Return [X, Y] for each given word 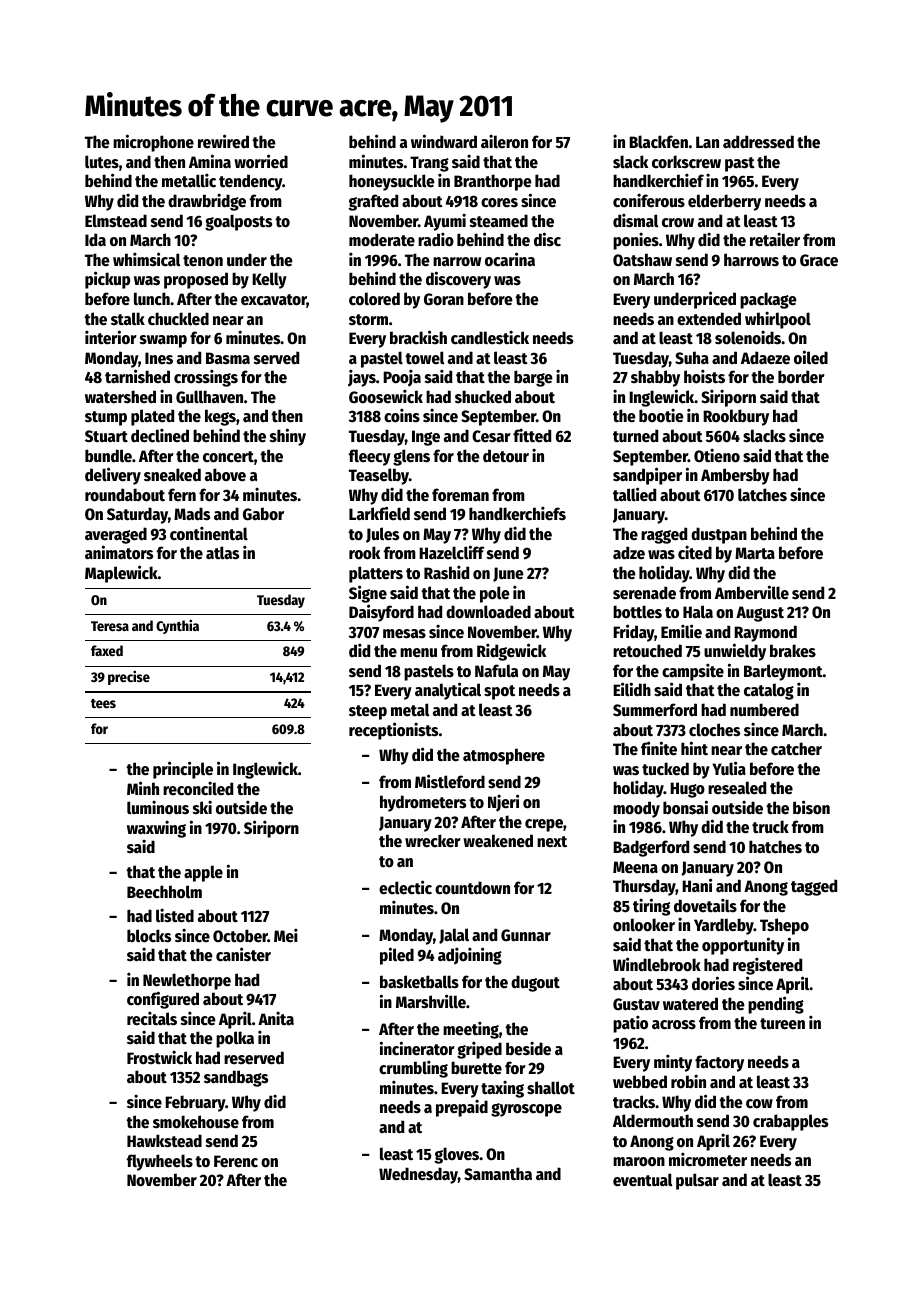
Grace [819, 260]
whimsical [146, 259]
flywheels [160, 1162]
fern [182, 494]
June [508, 574]
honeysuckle [392, 182]
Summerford [655, 710]
